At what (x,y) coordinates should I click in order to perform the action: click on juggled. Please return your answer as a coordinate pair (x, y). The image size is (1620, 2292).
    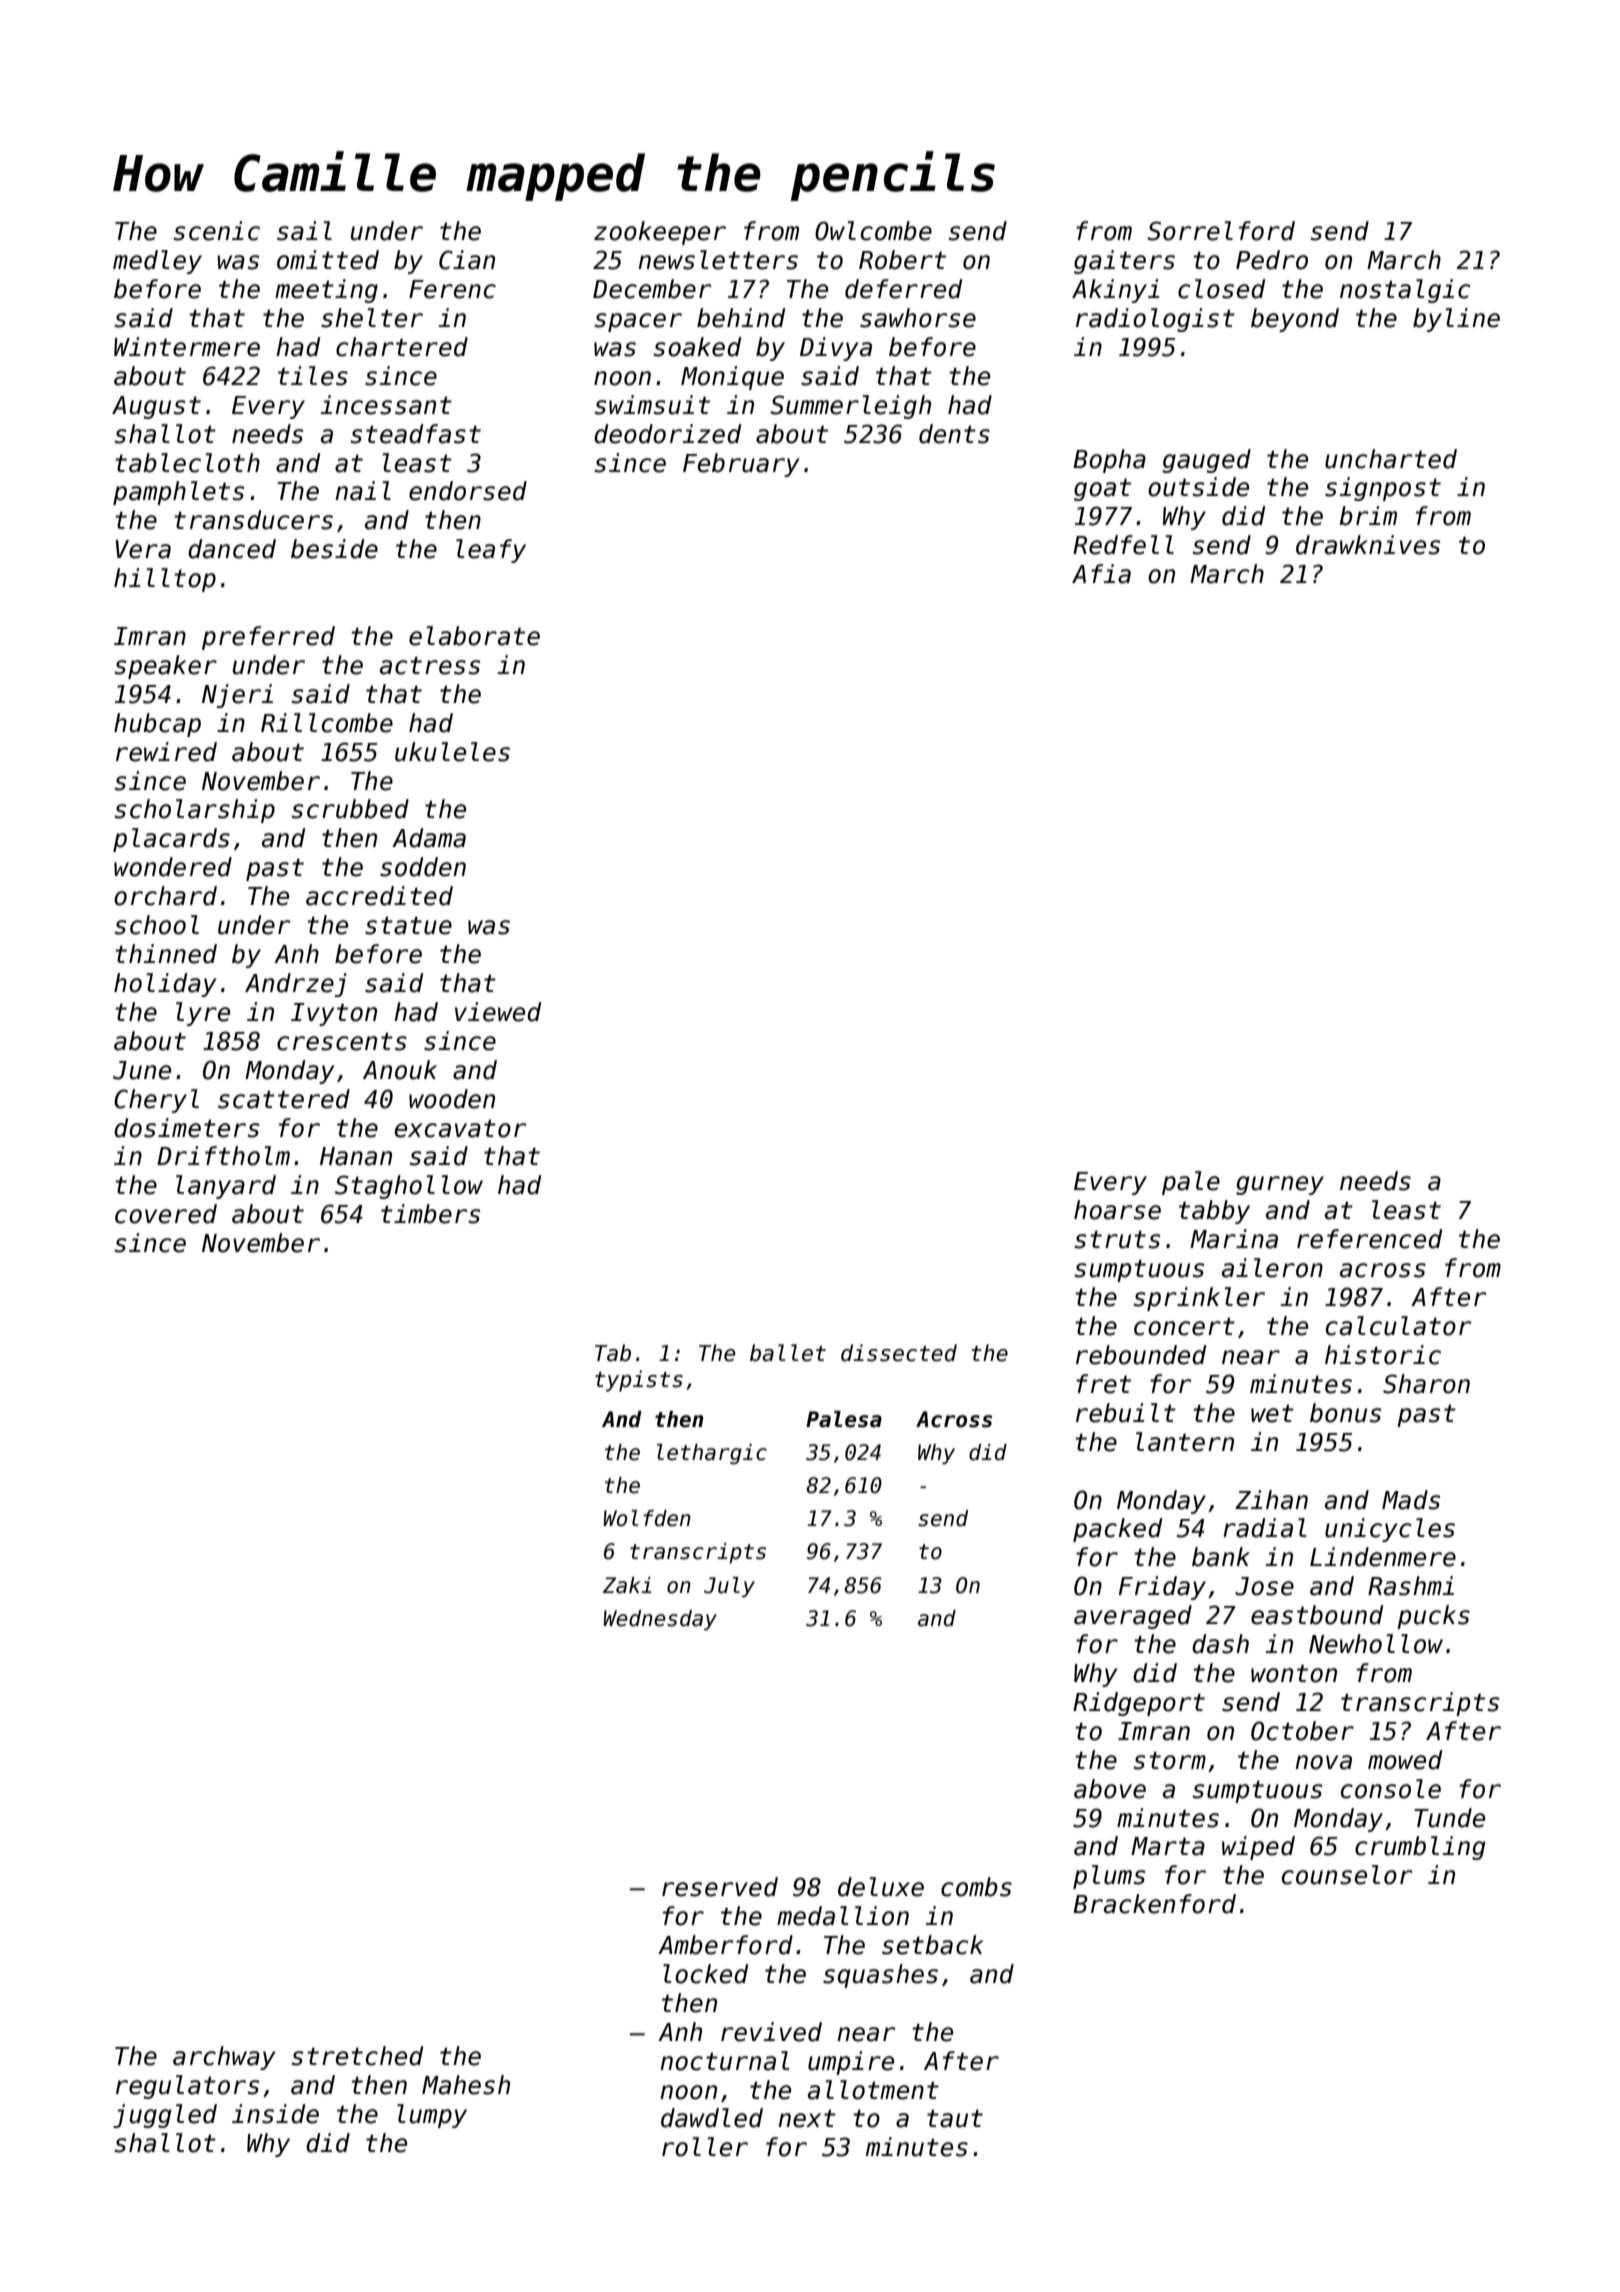
    Looking at the image, I should click on (165, 2116).
